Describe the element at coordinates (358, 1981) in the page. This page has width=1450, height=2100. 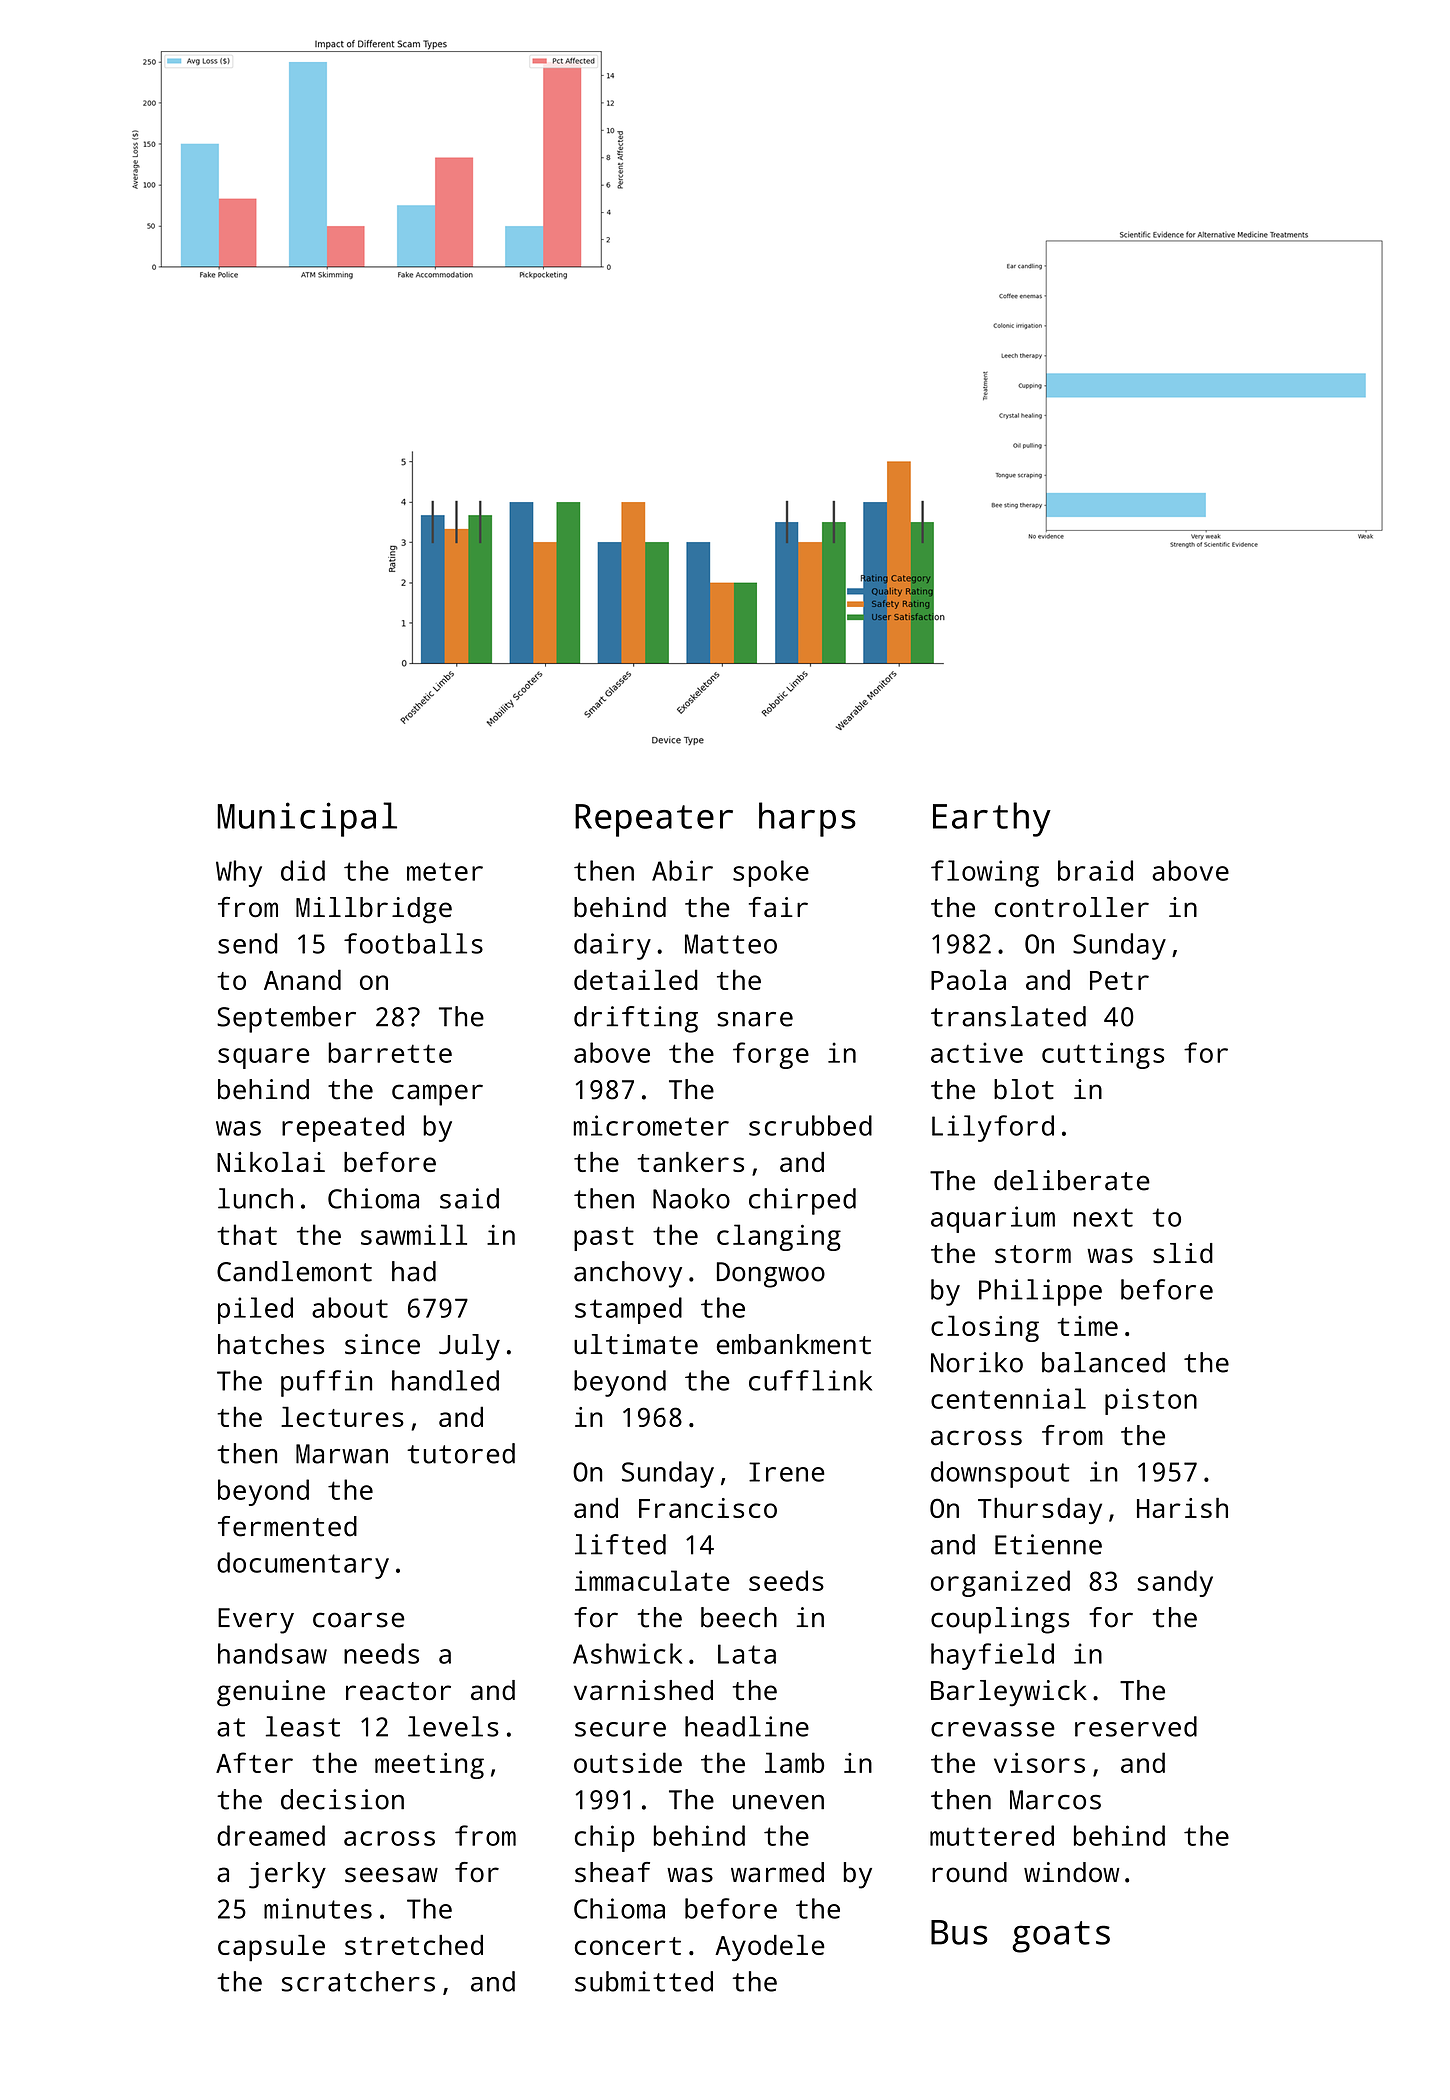
I see `scratchers` at that location.
